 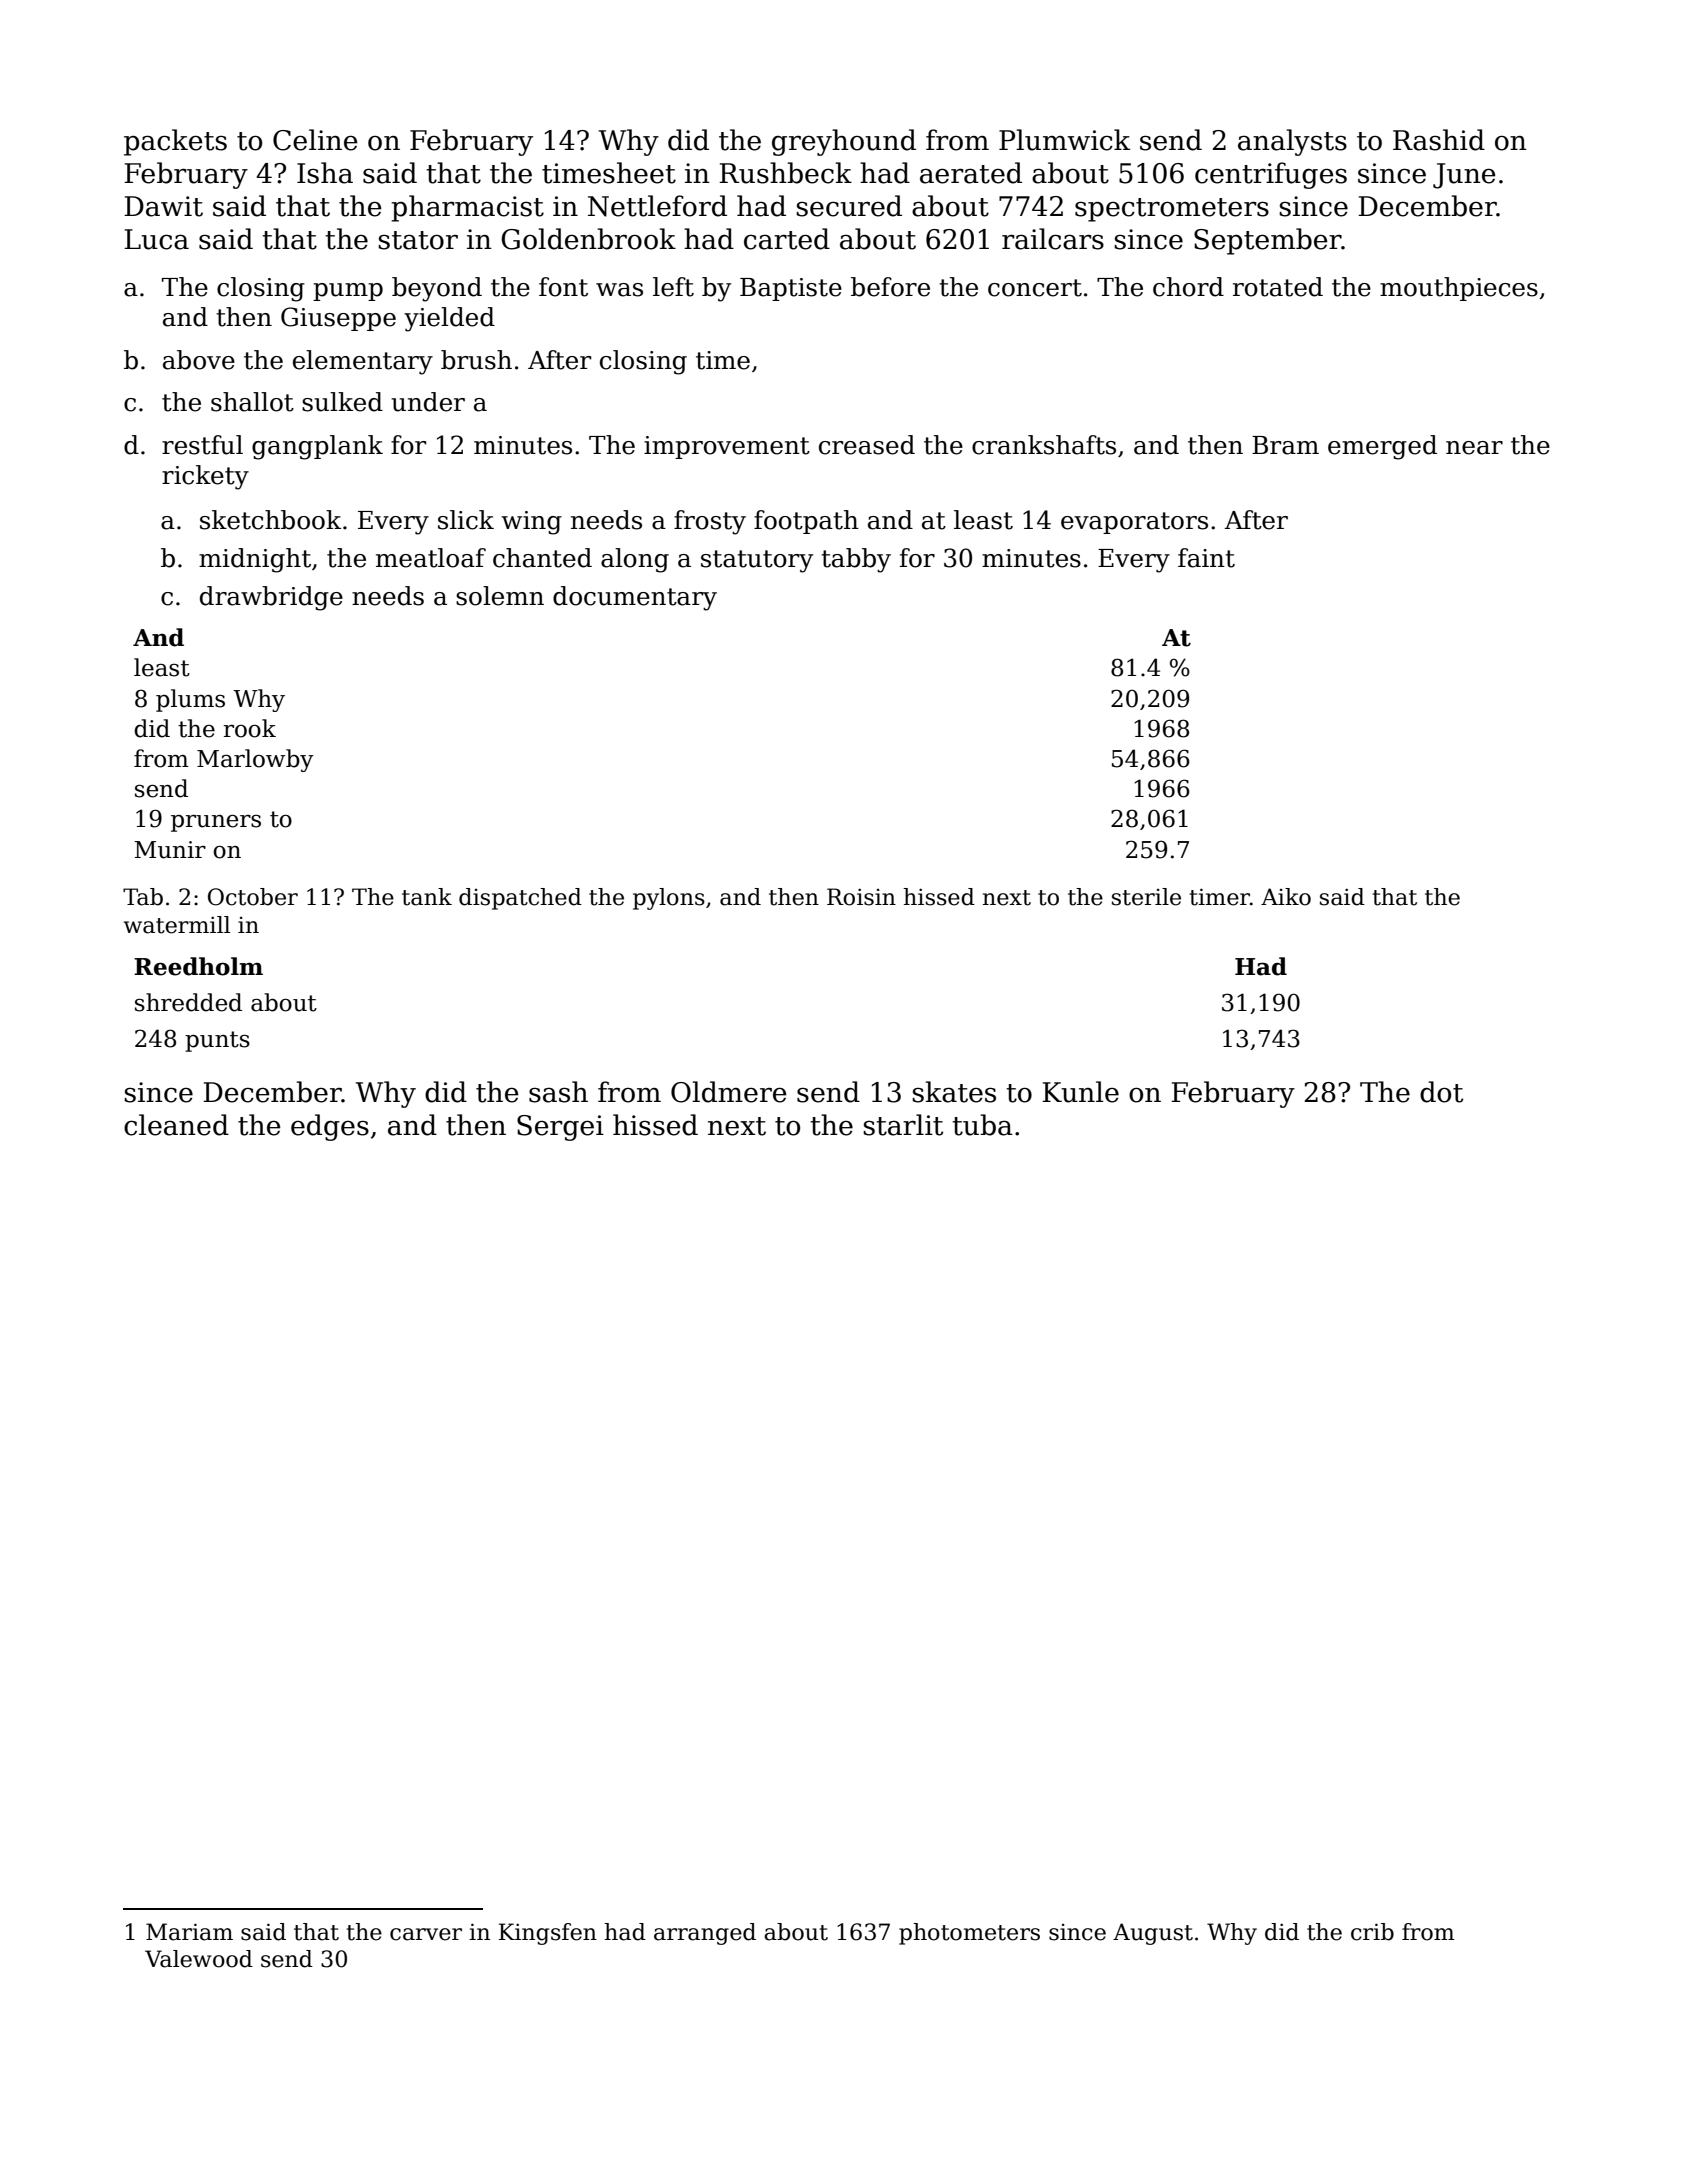 What do you see at coordinates (903, 1125) in the screenshot?
I see `starlit` at bounding box center [903, 1125].
